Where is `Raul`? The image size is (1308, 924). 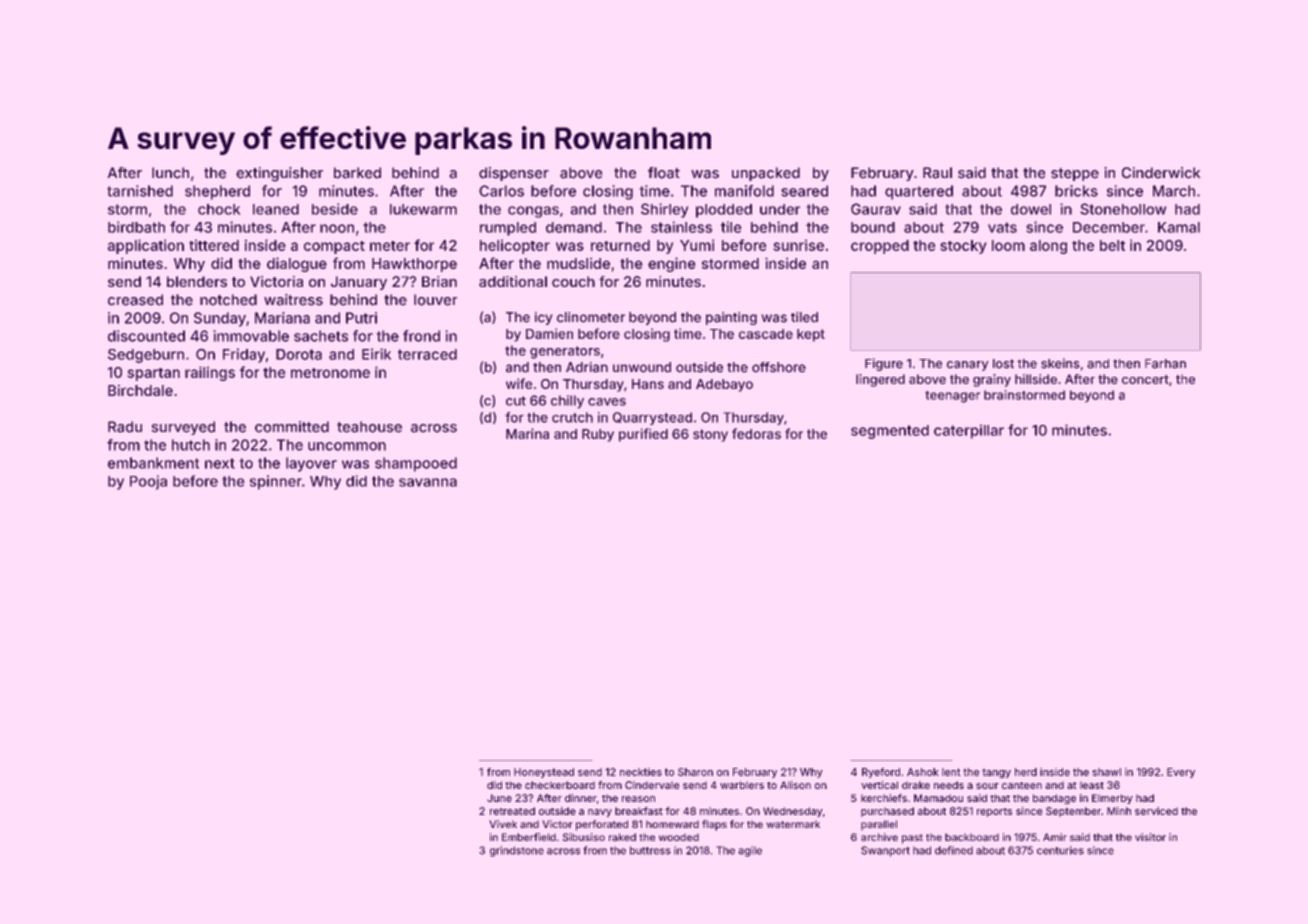
Raul is located at coordinates (937, 173).
